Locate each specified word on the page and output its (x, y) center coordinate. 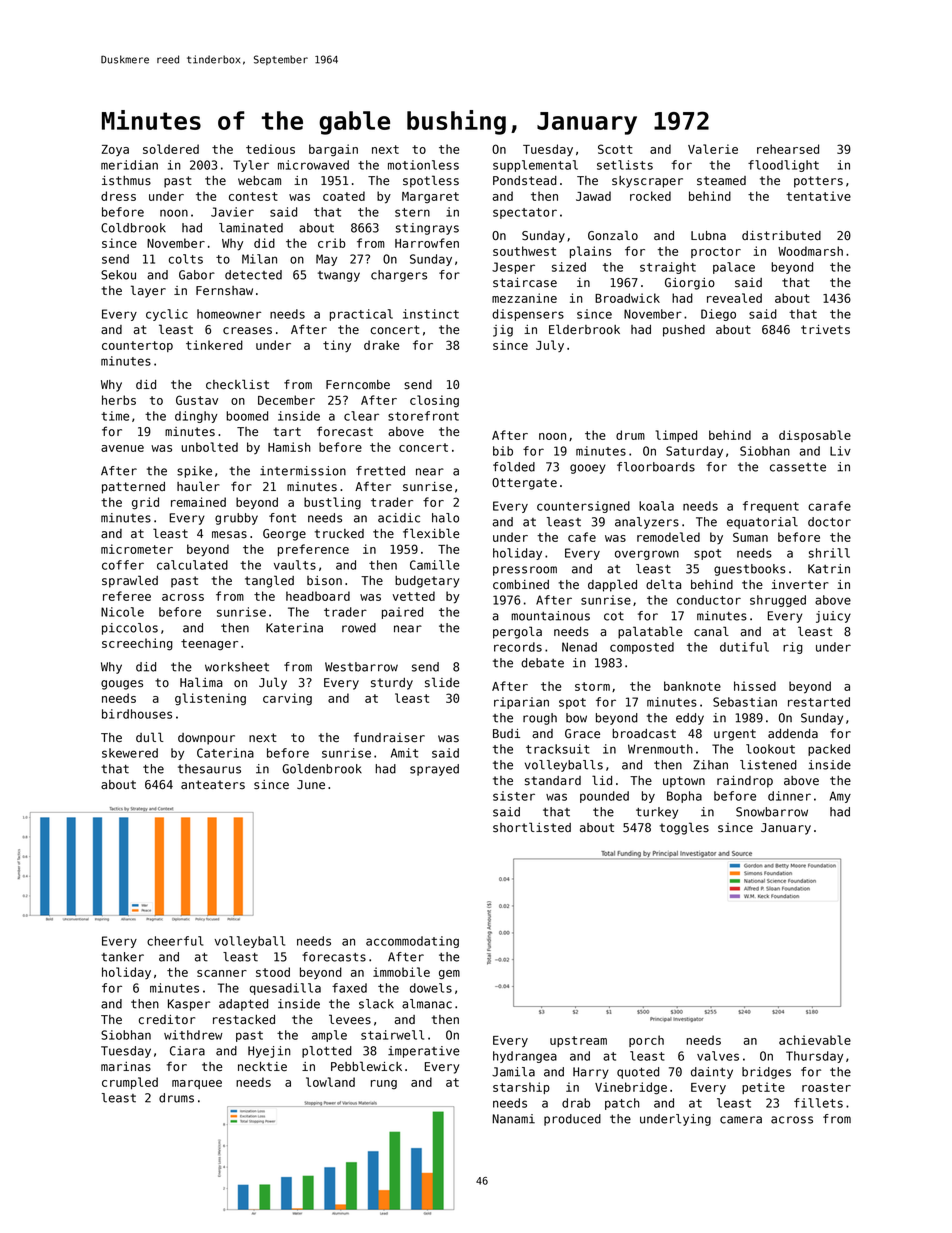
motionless (423, 165)
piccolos (130, 629)
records (518, 647)
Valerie (713, 149)
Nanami (513, 1119)
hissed (755, 686)
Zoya (115, 150)
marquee (197, 1084)
